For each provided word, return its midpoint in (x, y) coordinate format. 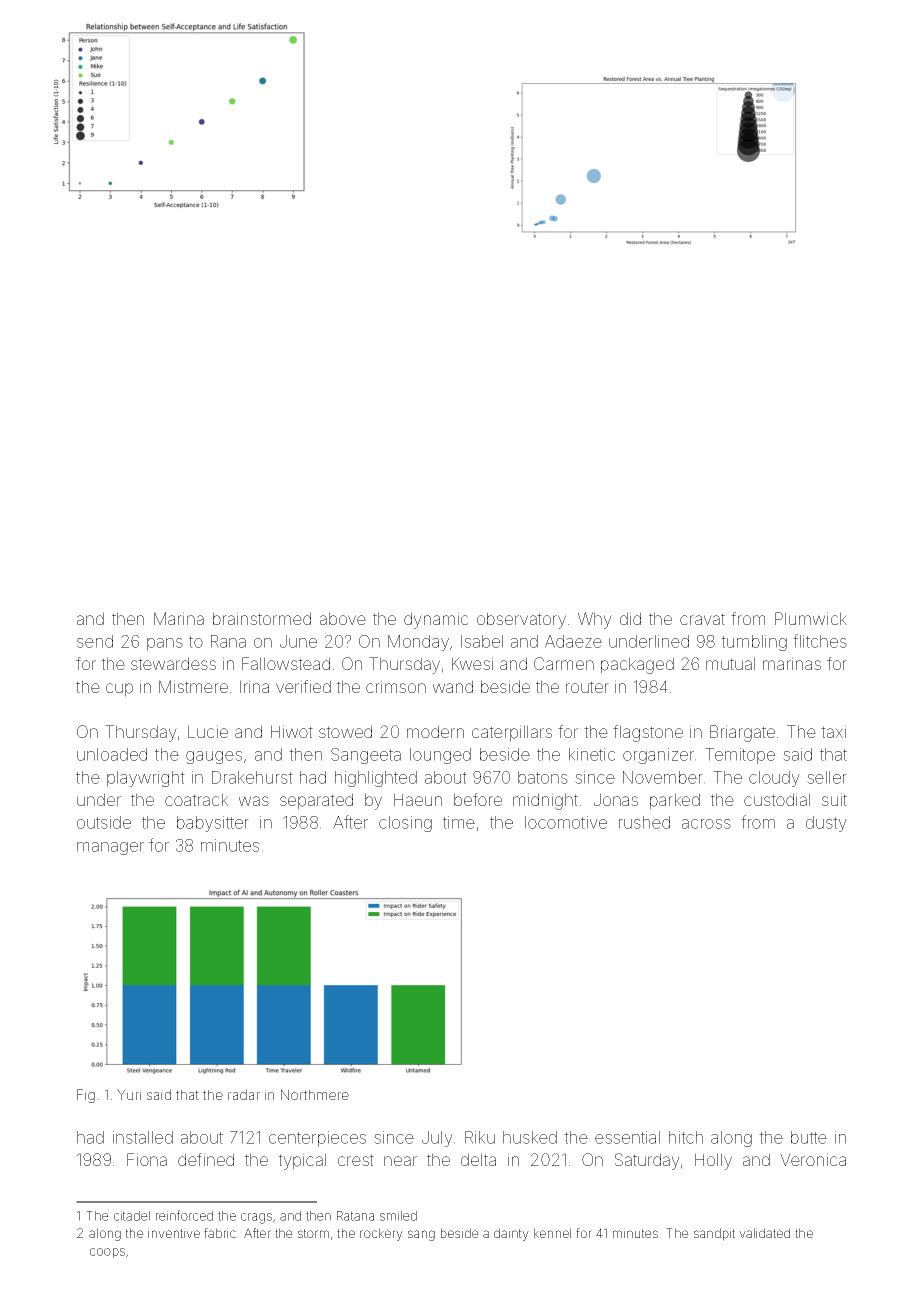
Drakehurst (252, 777)
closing (405, 824)
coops (107, 1253)
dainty (511, 1234)
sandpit (714, 1234)
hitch (686, 1137)
